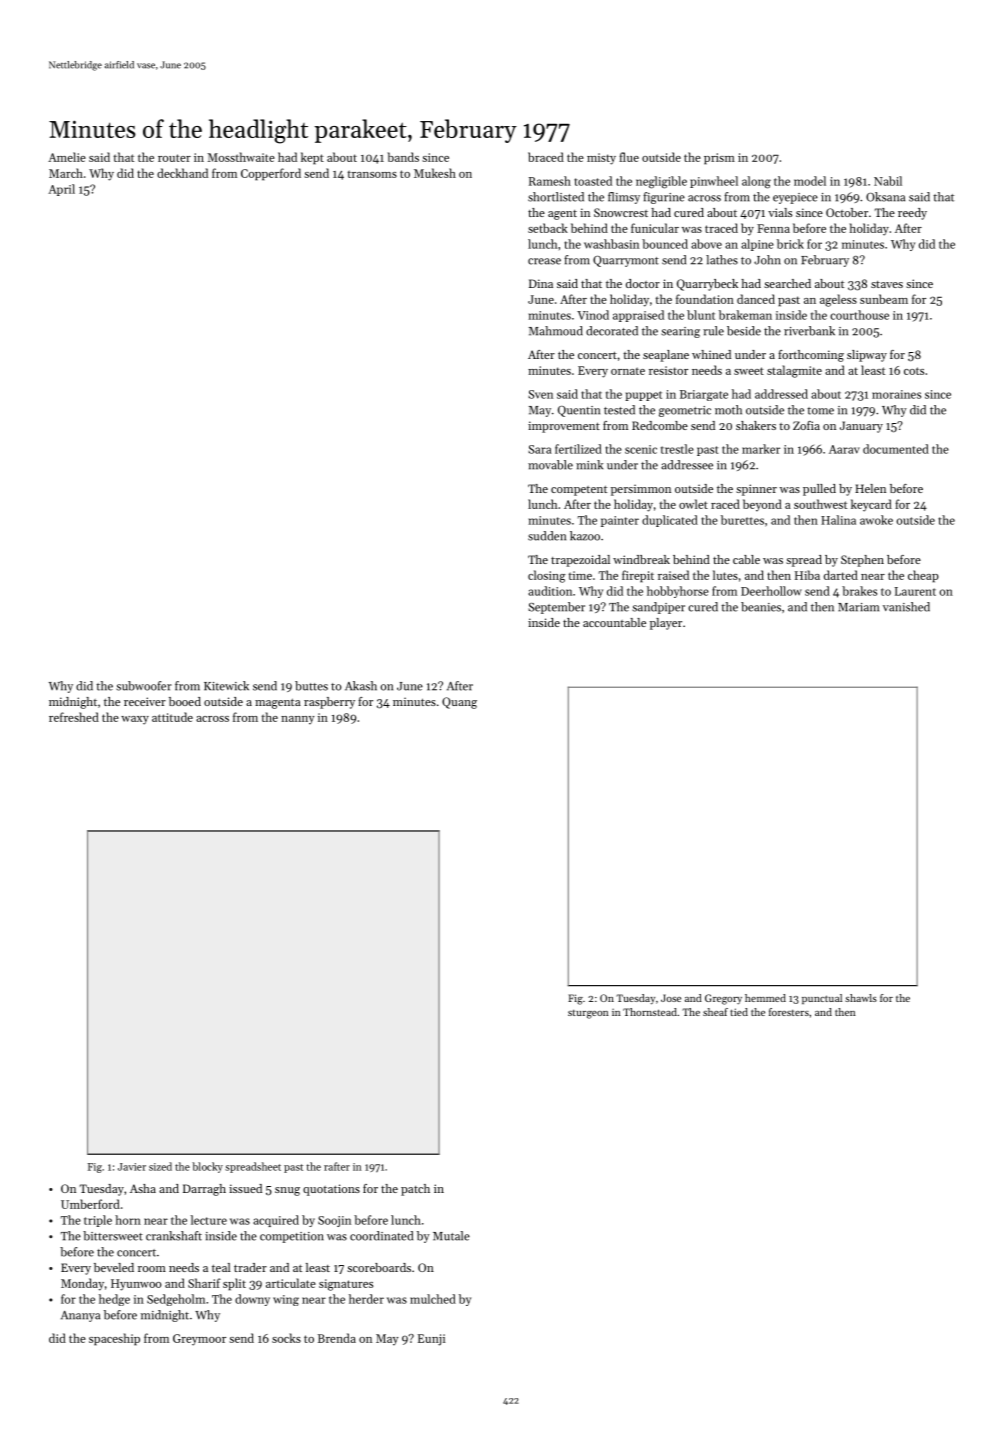  What do you see at coordinates (433, 1299) in the screenshot?
I see `mulched` at bounding box center [433, 1299].
